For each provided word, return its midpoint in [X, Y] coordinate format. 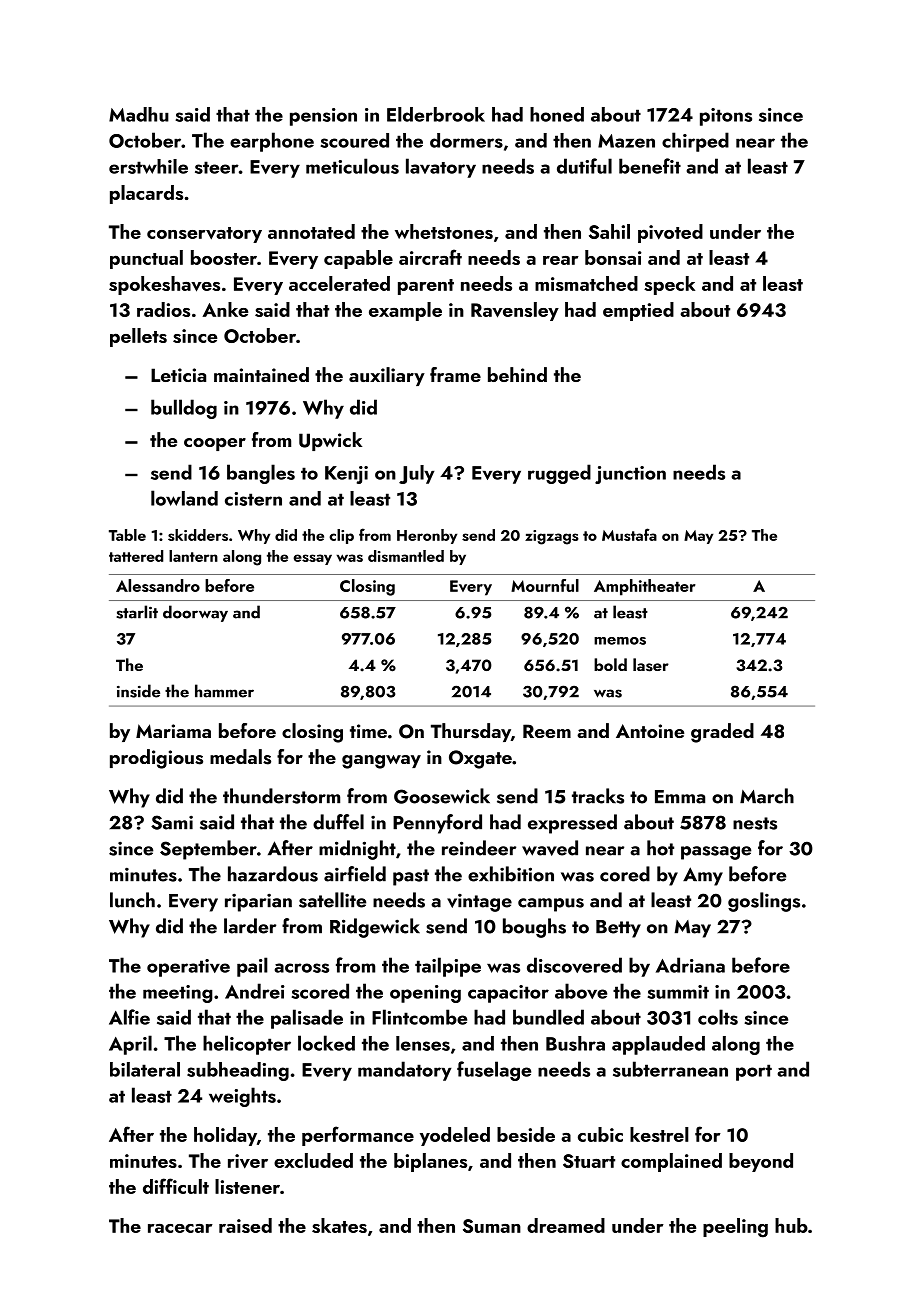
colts [718, 1017]
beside [526, 1134]
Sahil [609, 231]
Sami [172, 822]
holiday [225, 1136]
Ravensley [515, 311]
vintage [479, 902]
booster [224, 257]
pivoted [670, 233]
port [754, 1072]
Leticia [178, 375]
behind [517, 374]
